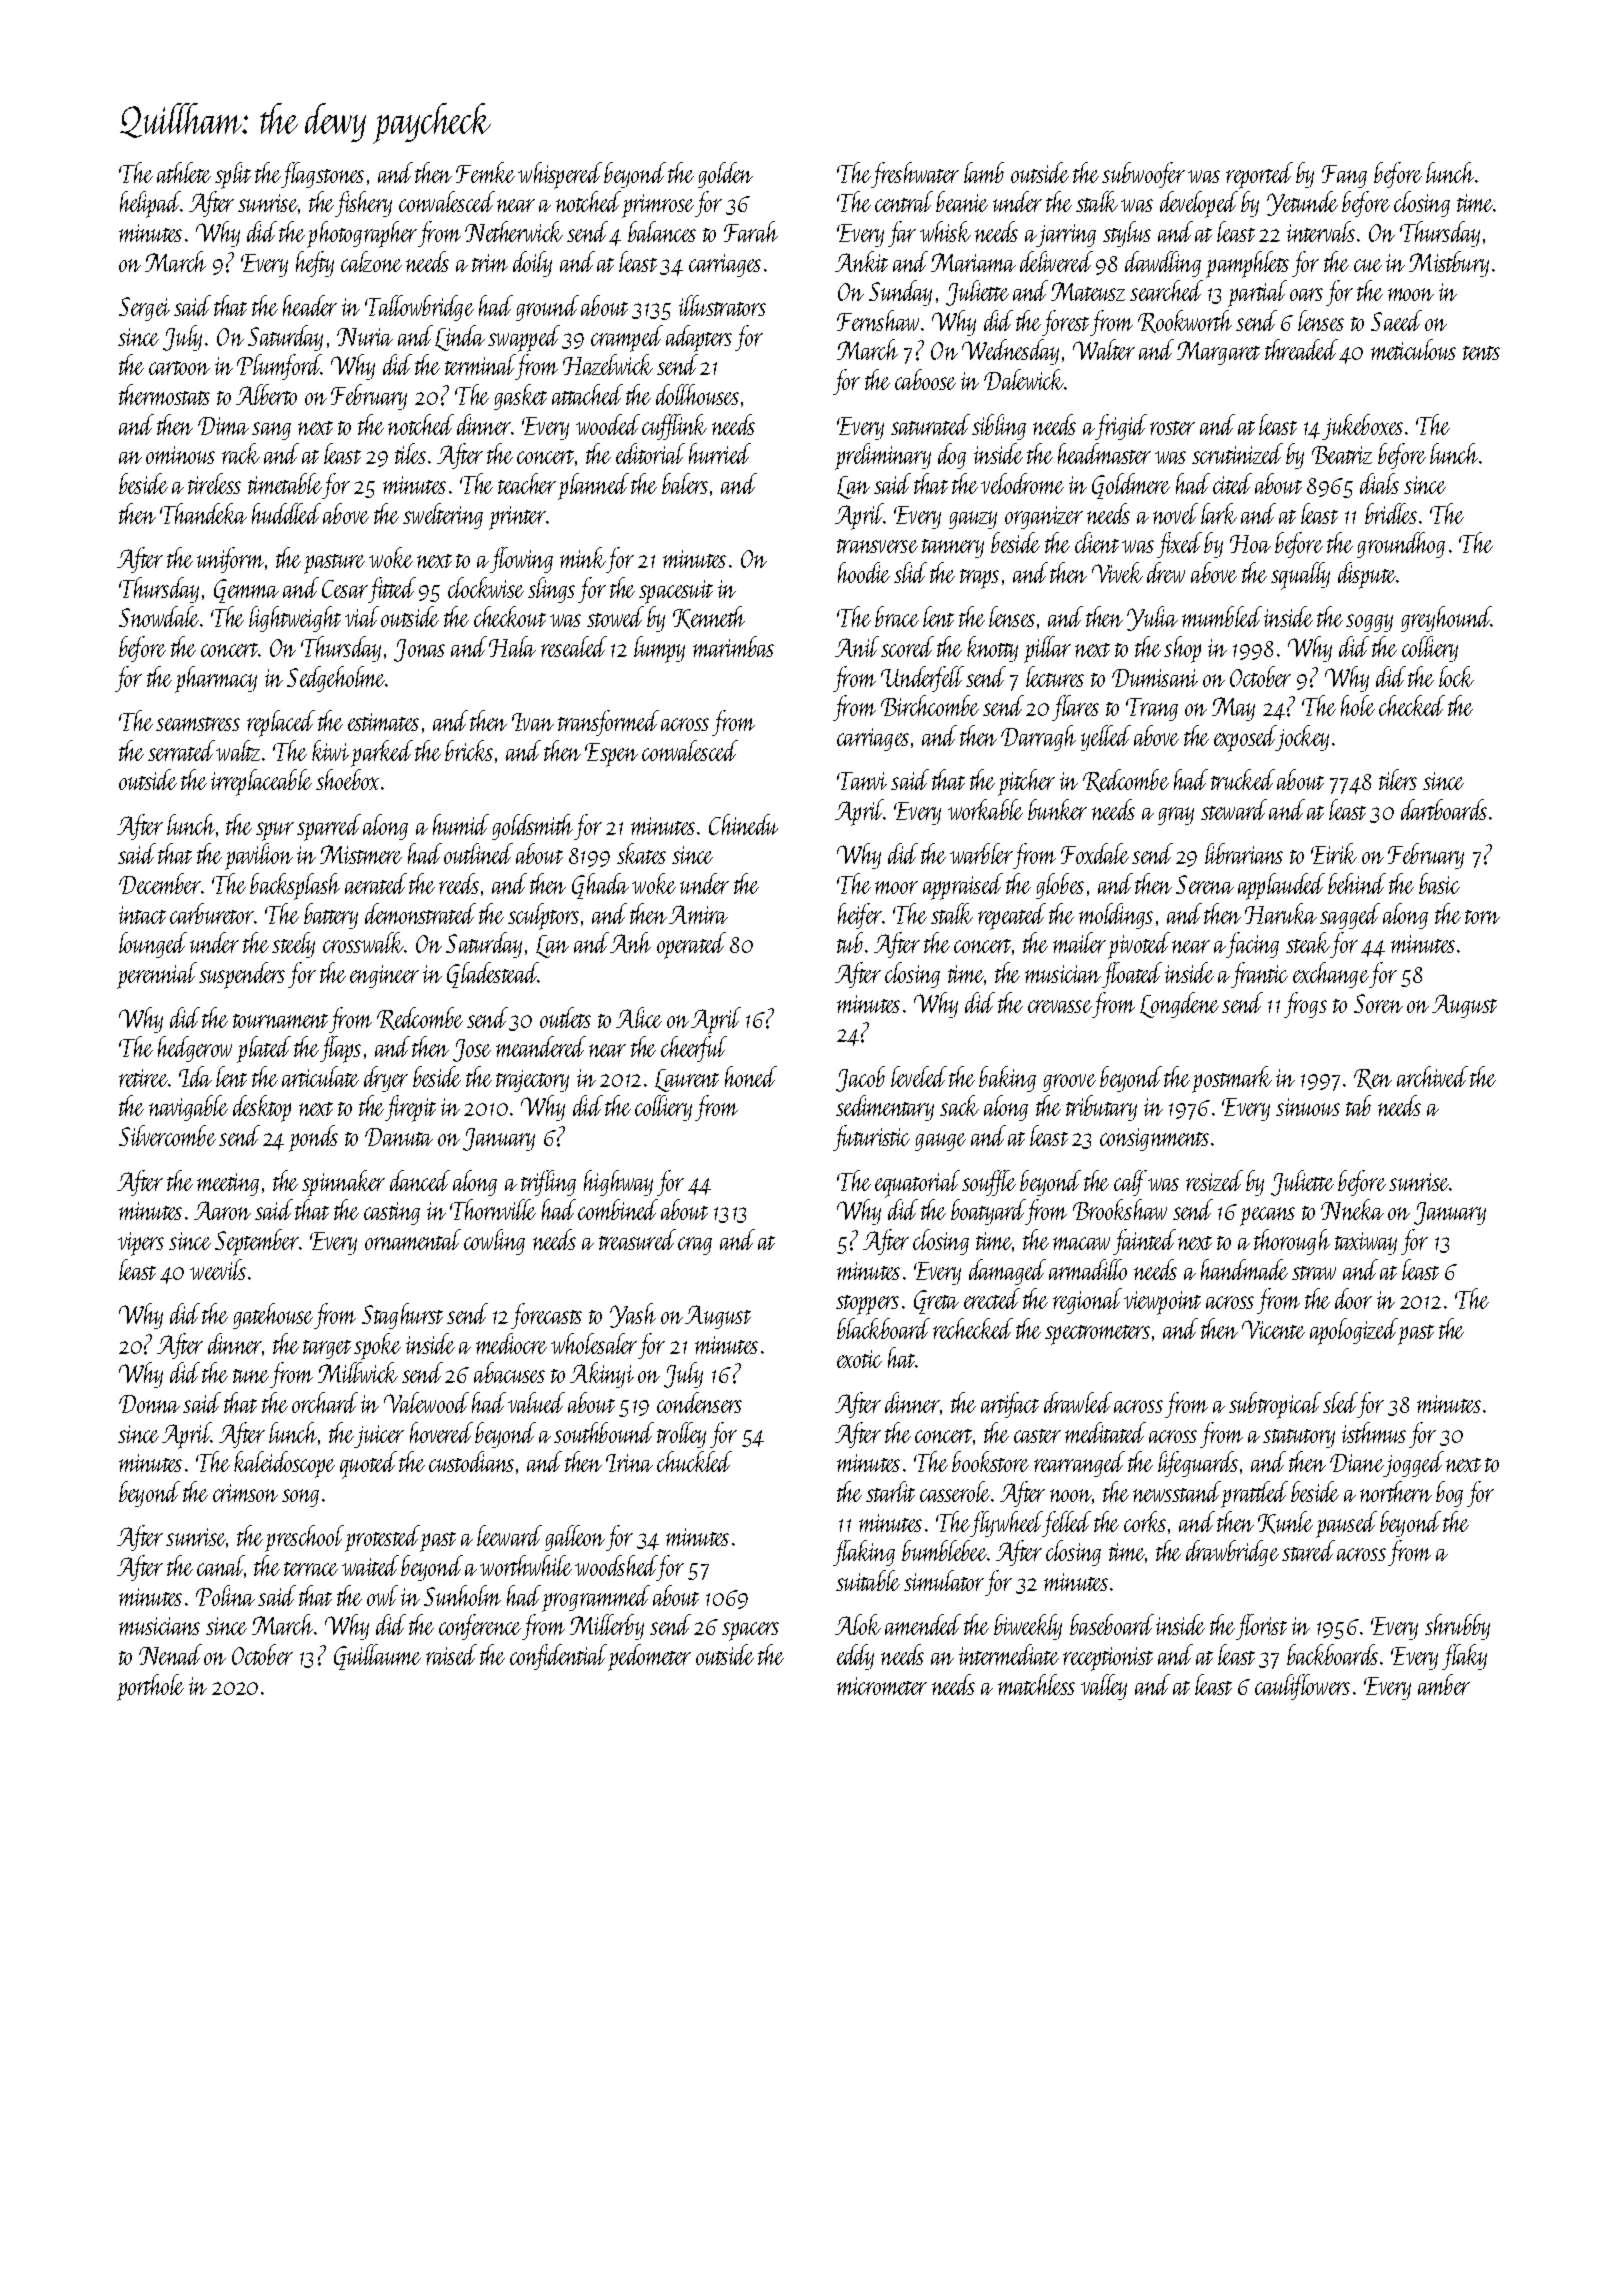 The height and width of the image is (2292, 1620). Describe the element at coordinates (900, 293) in the image. I see `Sunday` at that location.
